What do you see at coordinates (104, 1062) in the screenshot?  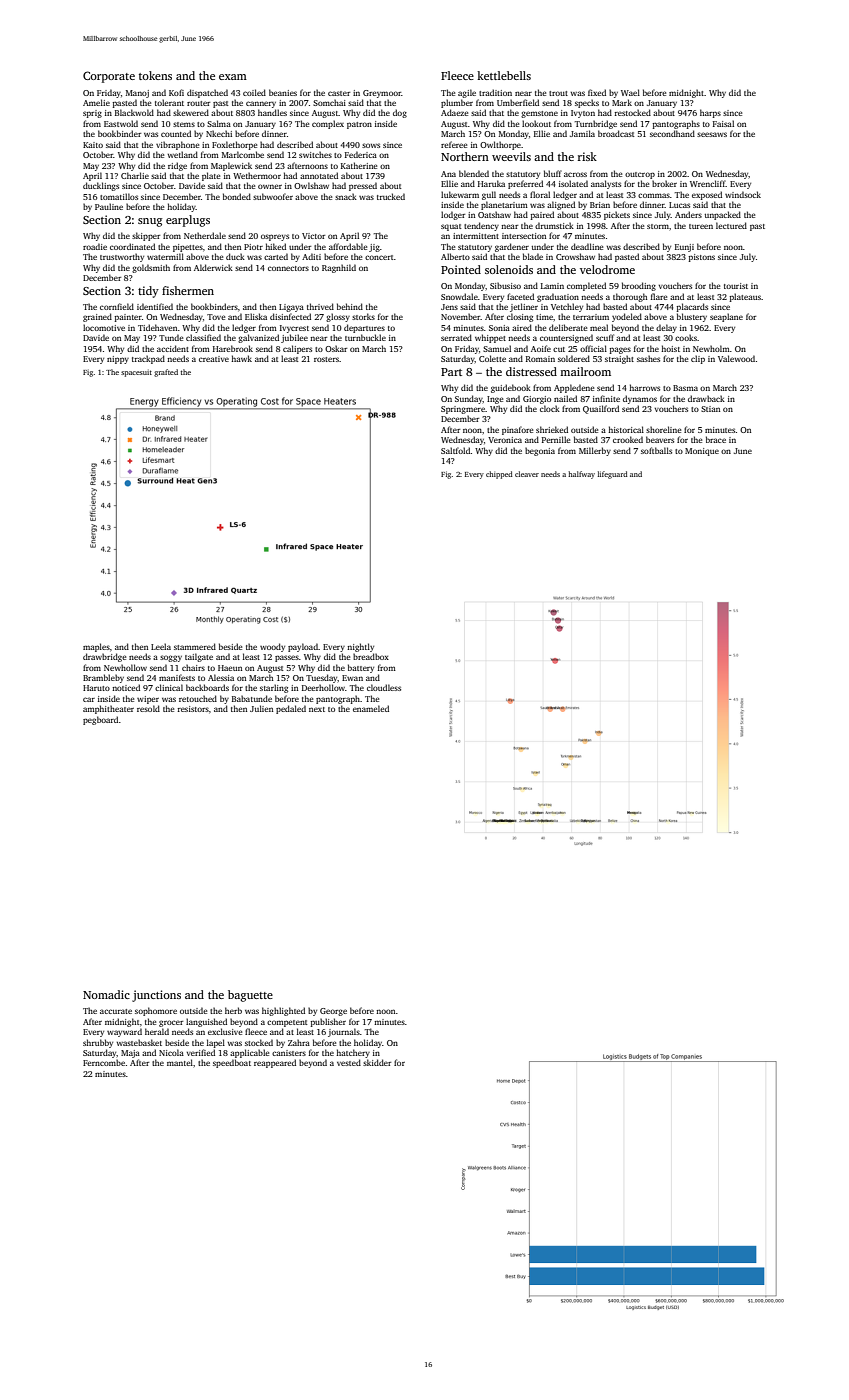 I see `Ferncombe` at bounding box center [104, 1062].
